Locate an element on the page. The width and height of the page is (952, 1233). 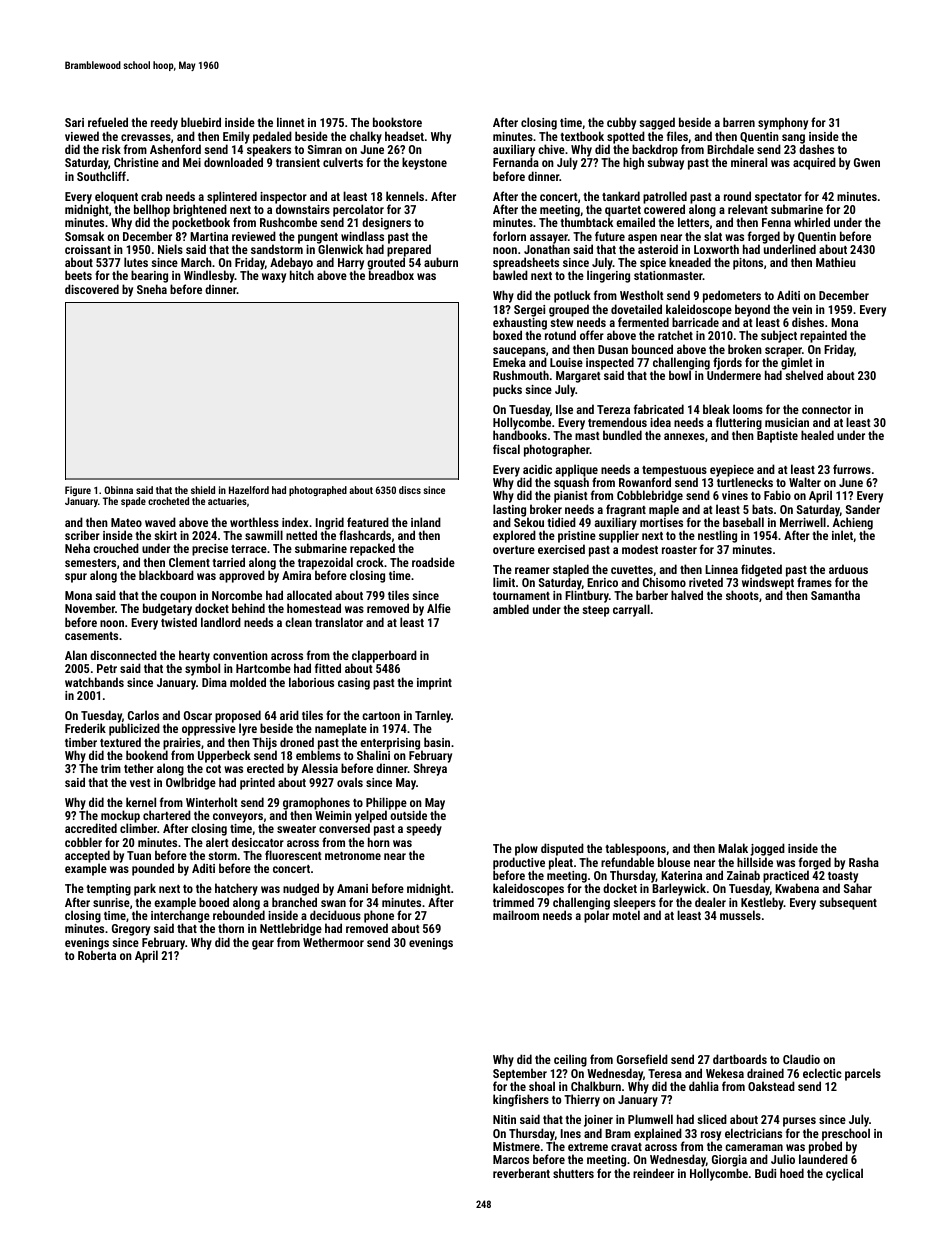
reverberant is located at coordinates (521, 1173).
